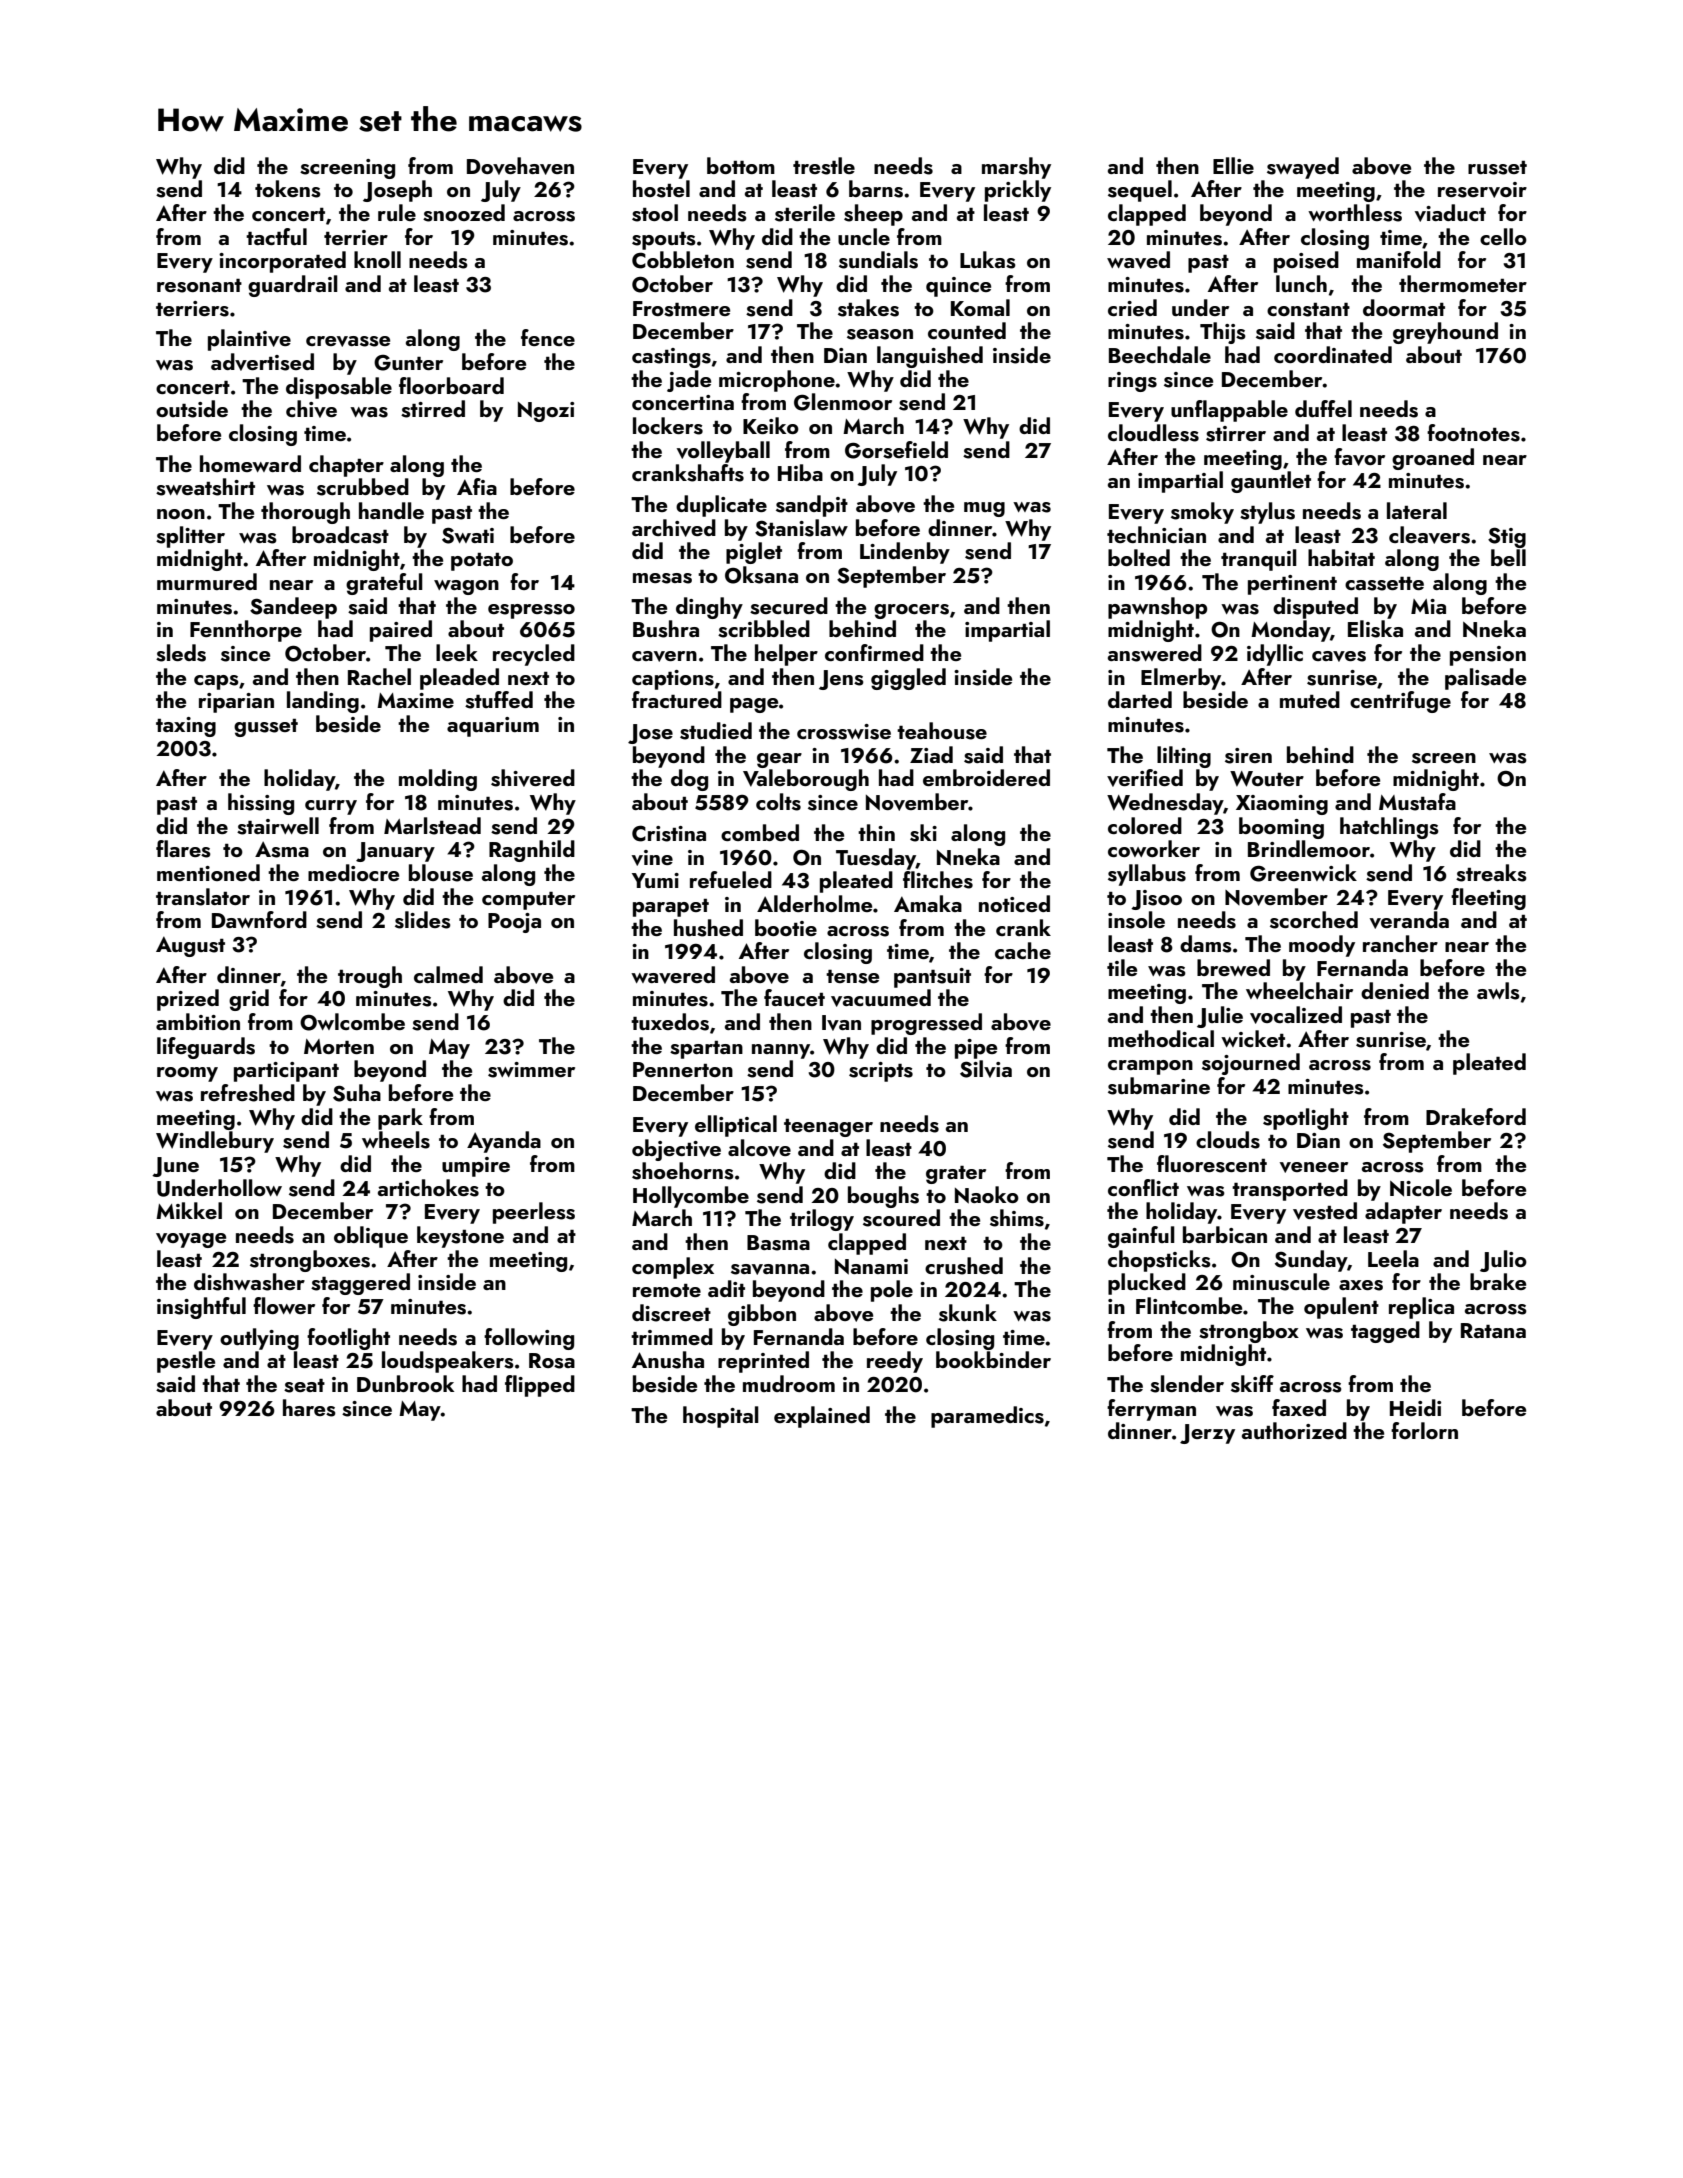 The width and height of the document is (1683, 2178). I want to click on crushed, so click(964, 1266).
